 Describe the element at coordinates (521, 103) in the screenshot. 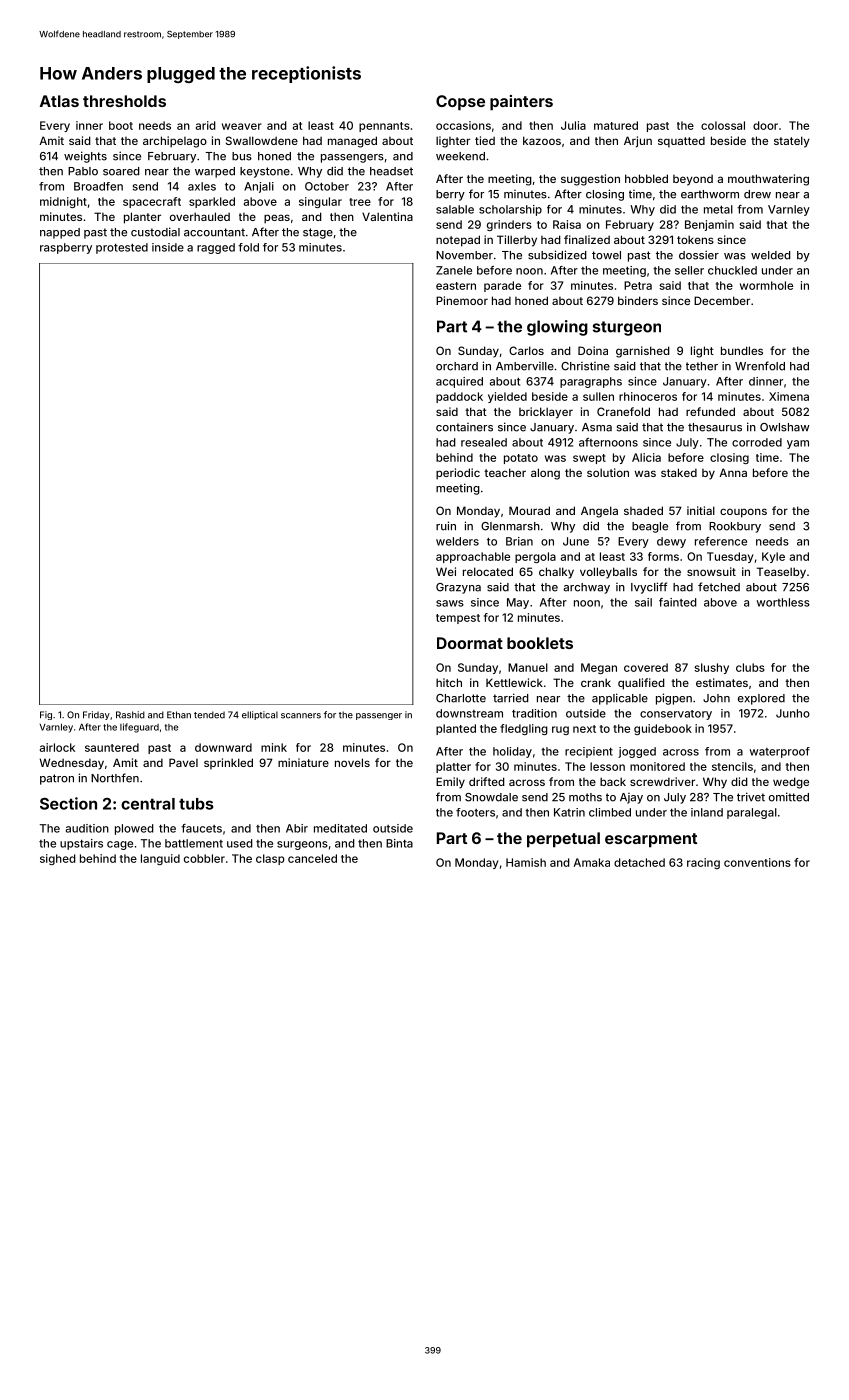

I see `painters` at that location.
